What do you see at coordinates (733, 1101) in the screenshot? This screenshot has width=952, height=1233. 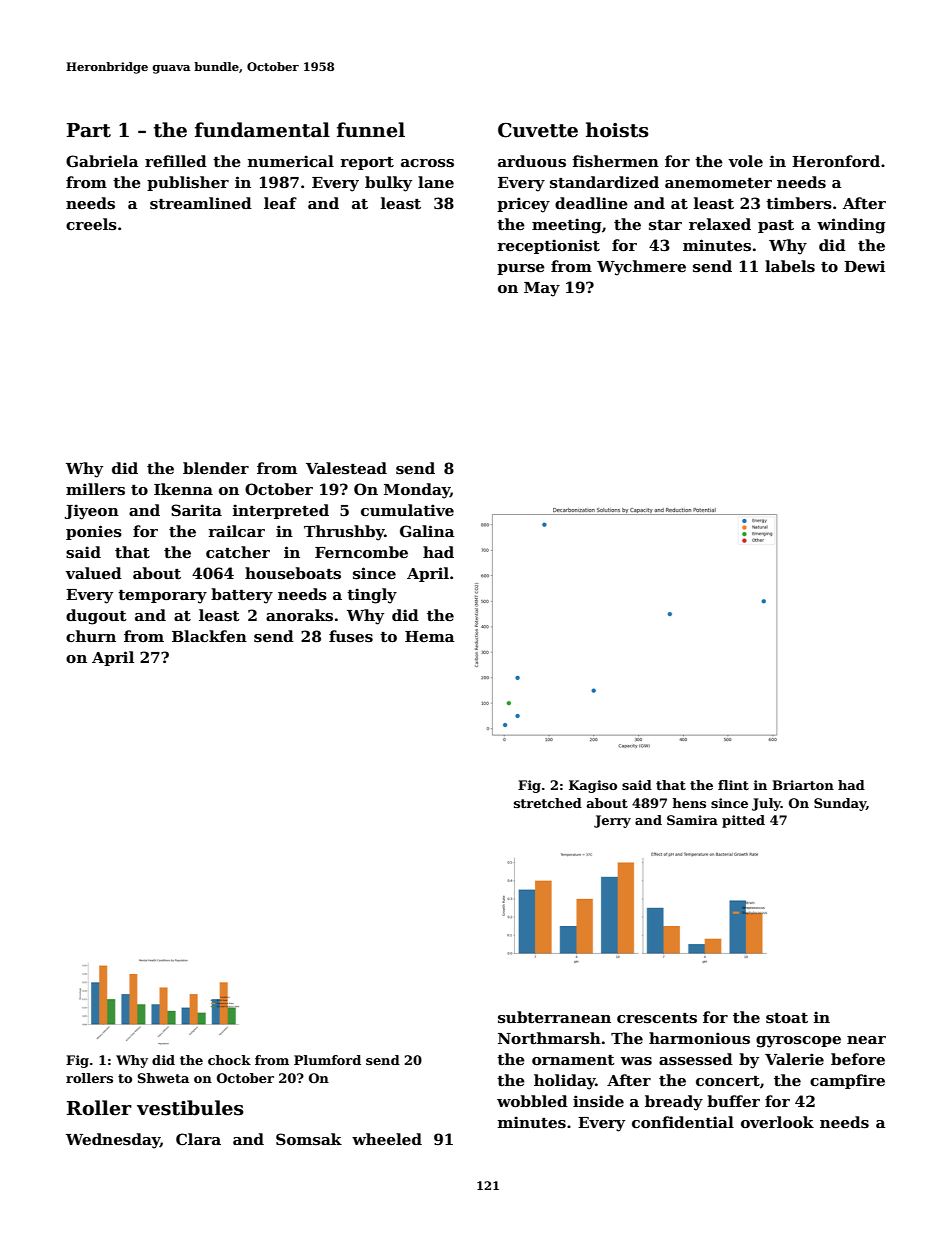 I see `buffer` at bounding box center [733, 1101].
